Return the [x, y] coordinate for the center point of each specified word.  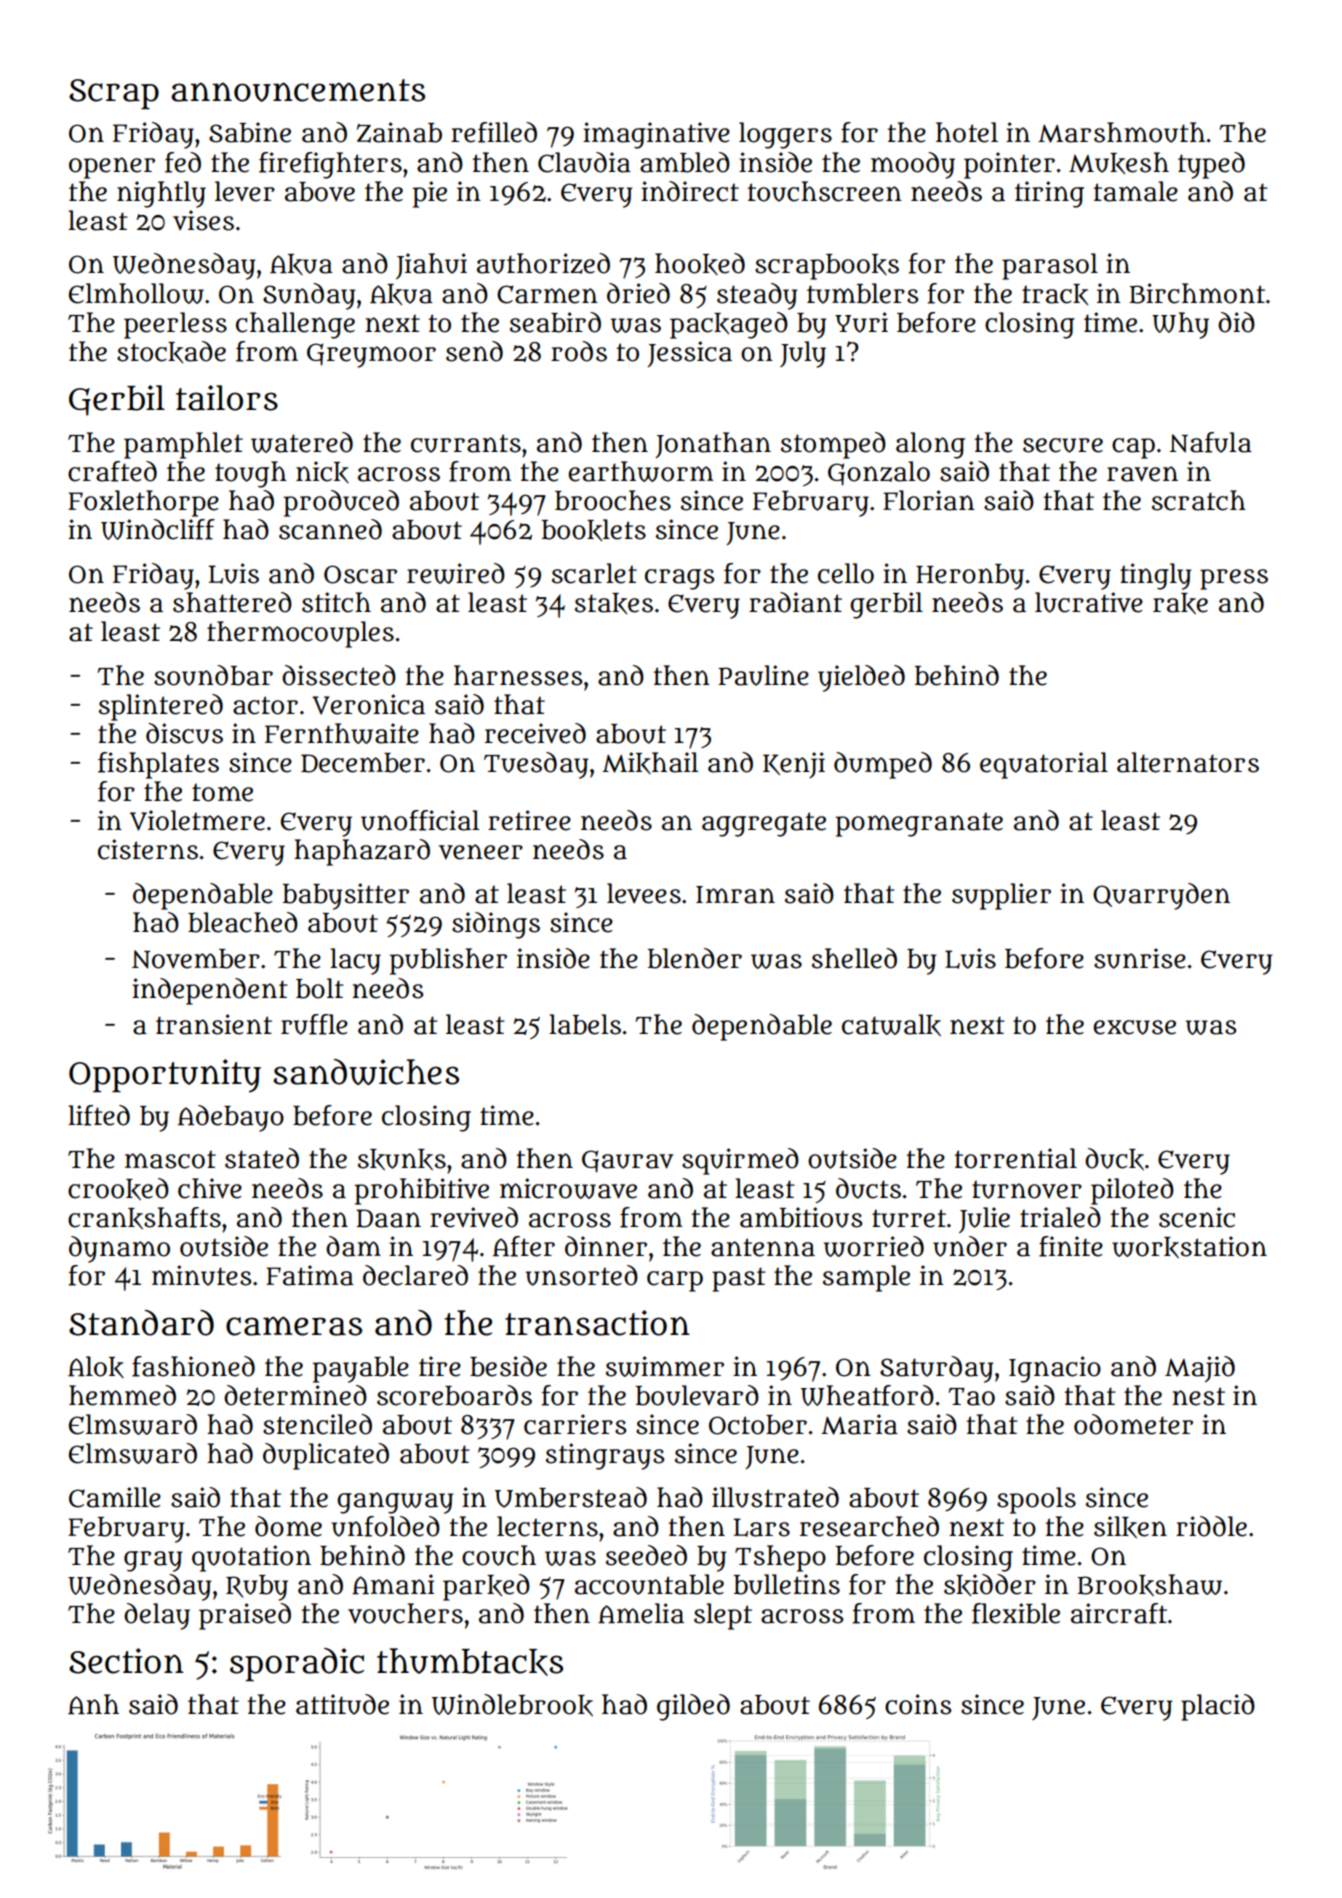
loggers [785, 135]
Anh [93, 1704]
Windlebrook [512, 1705]
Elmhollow [136, 293]
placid [1218, 1707]
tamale [1135, 191]
